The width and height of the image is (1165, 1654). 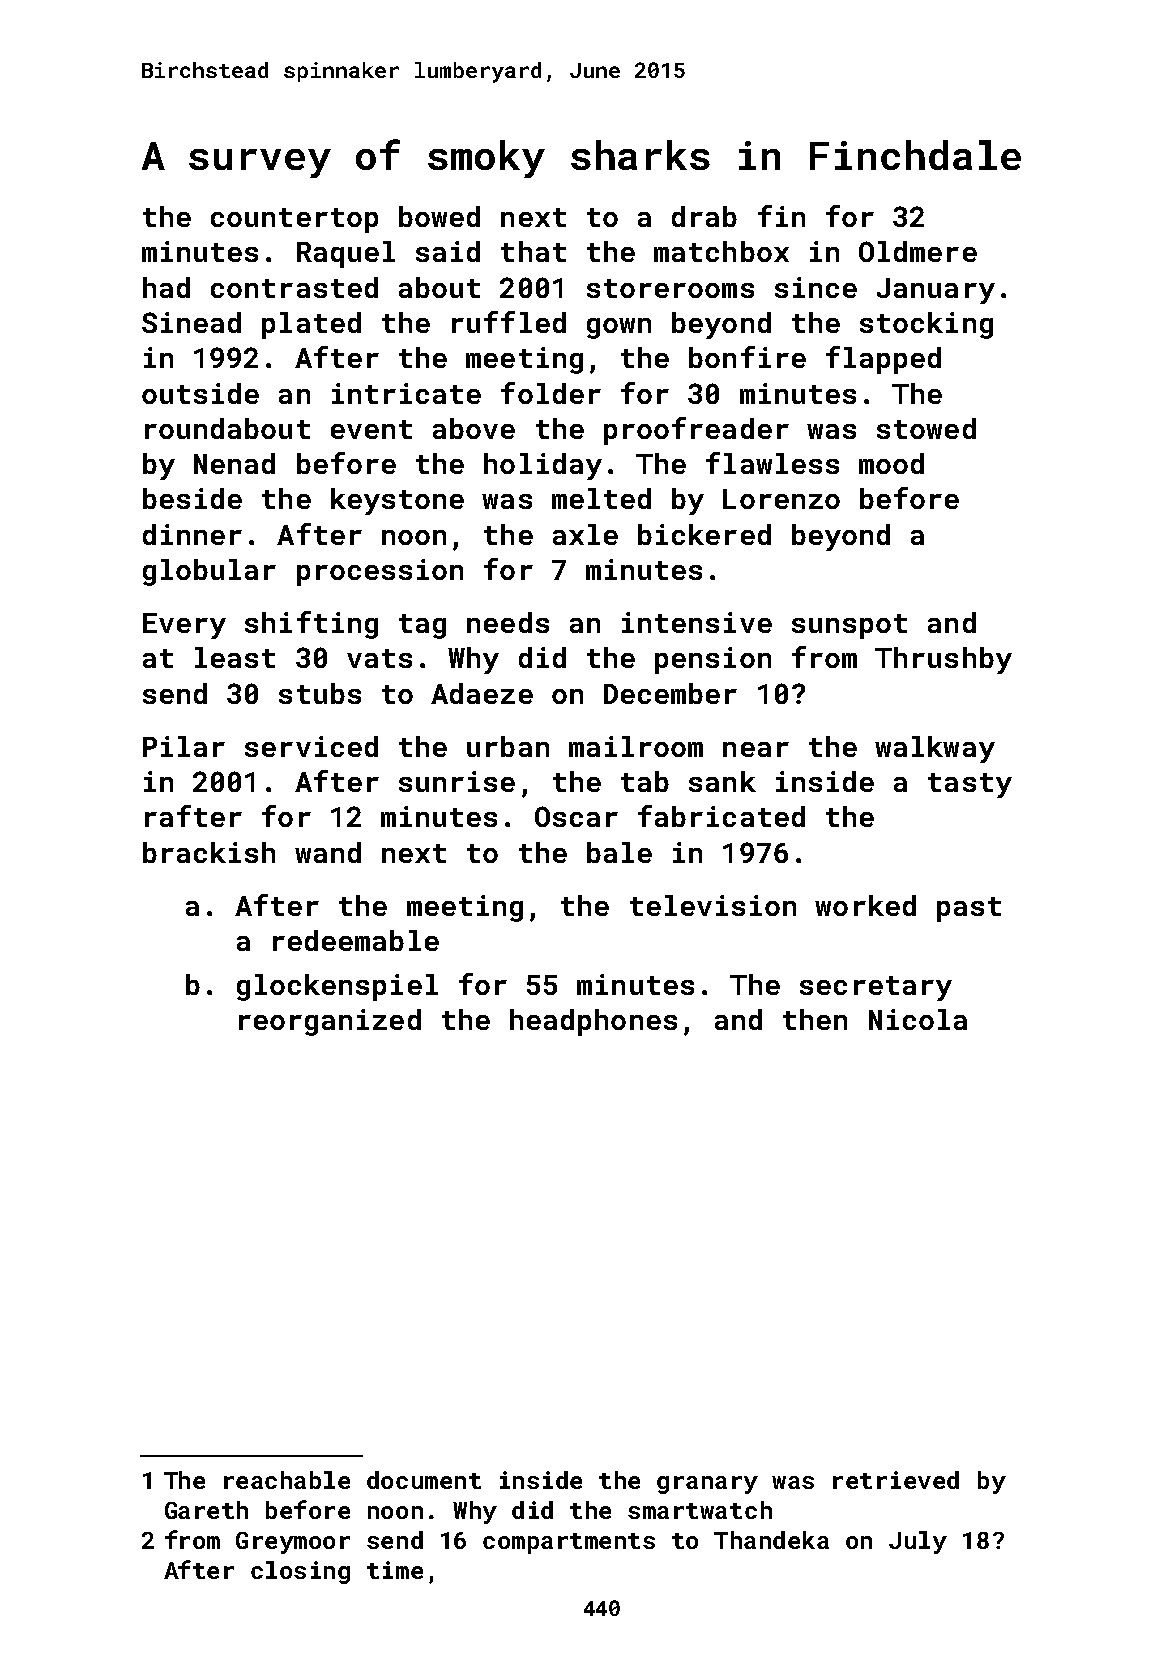 I want to click on television, so click(x=713, y=905).
